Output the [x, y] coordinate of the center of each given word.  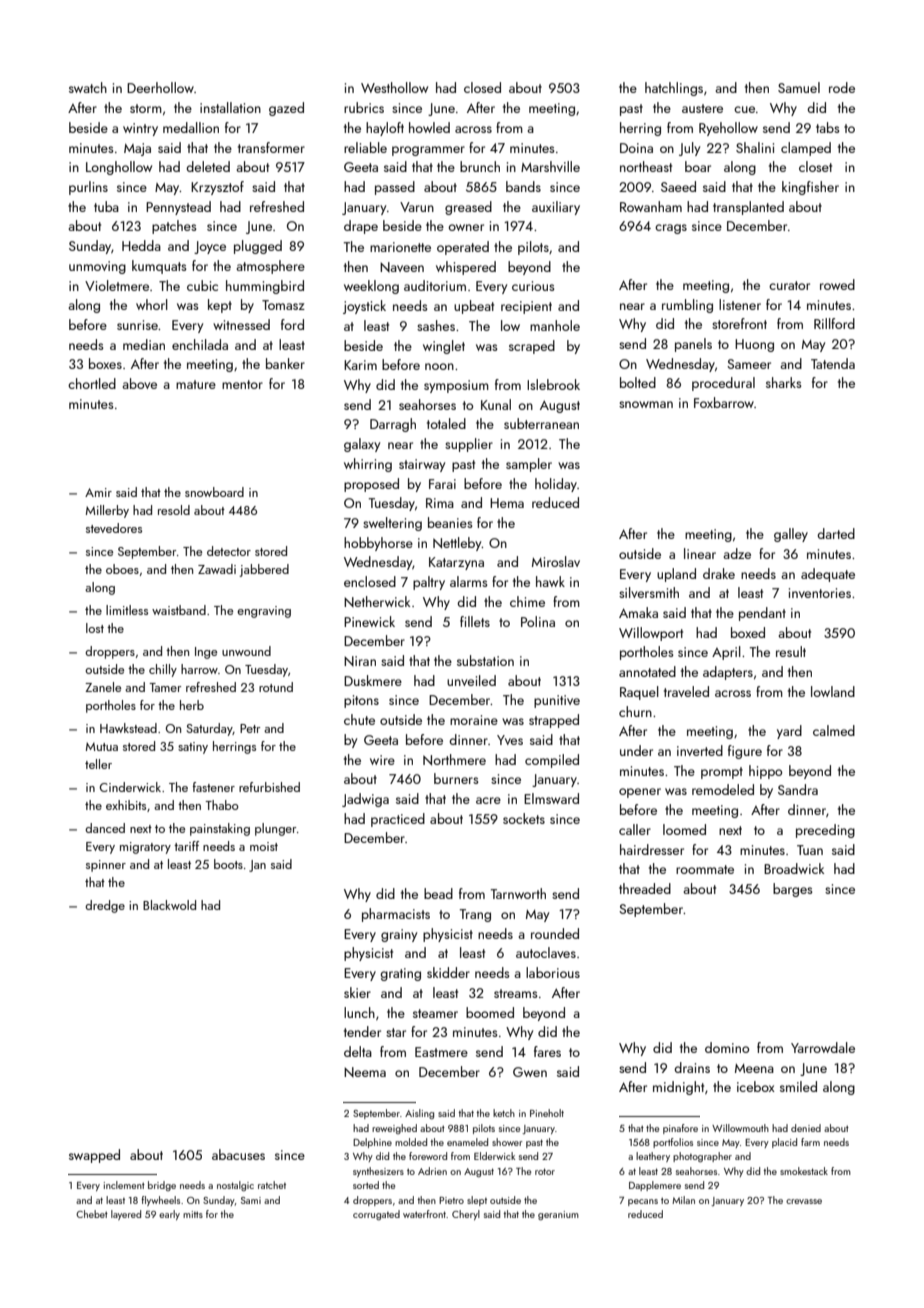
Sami [251, 1200]
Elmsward [551, 798]
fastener [214, 787]
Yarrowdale [823, 1047]
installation [230, 107]
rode [842, 87]
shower [507, 1142]
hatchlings [674, 89]
